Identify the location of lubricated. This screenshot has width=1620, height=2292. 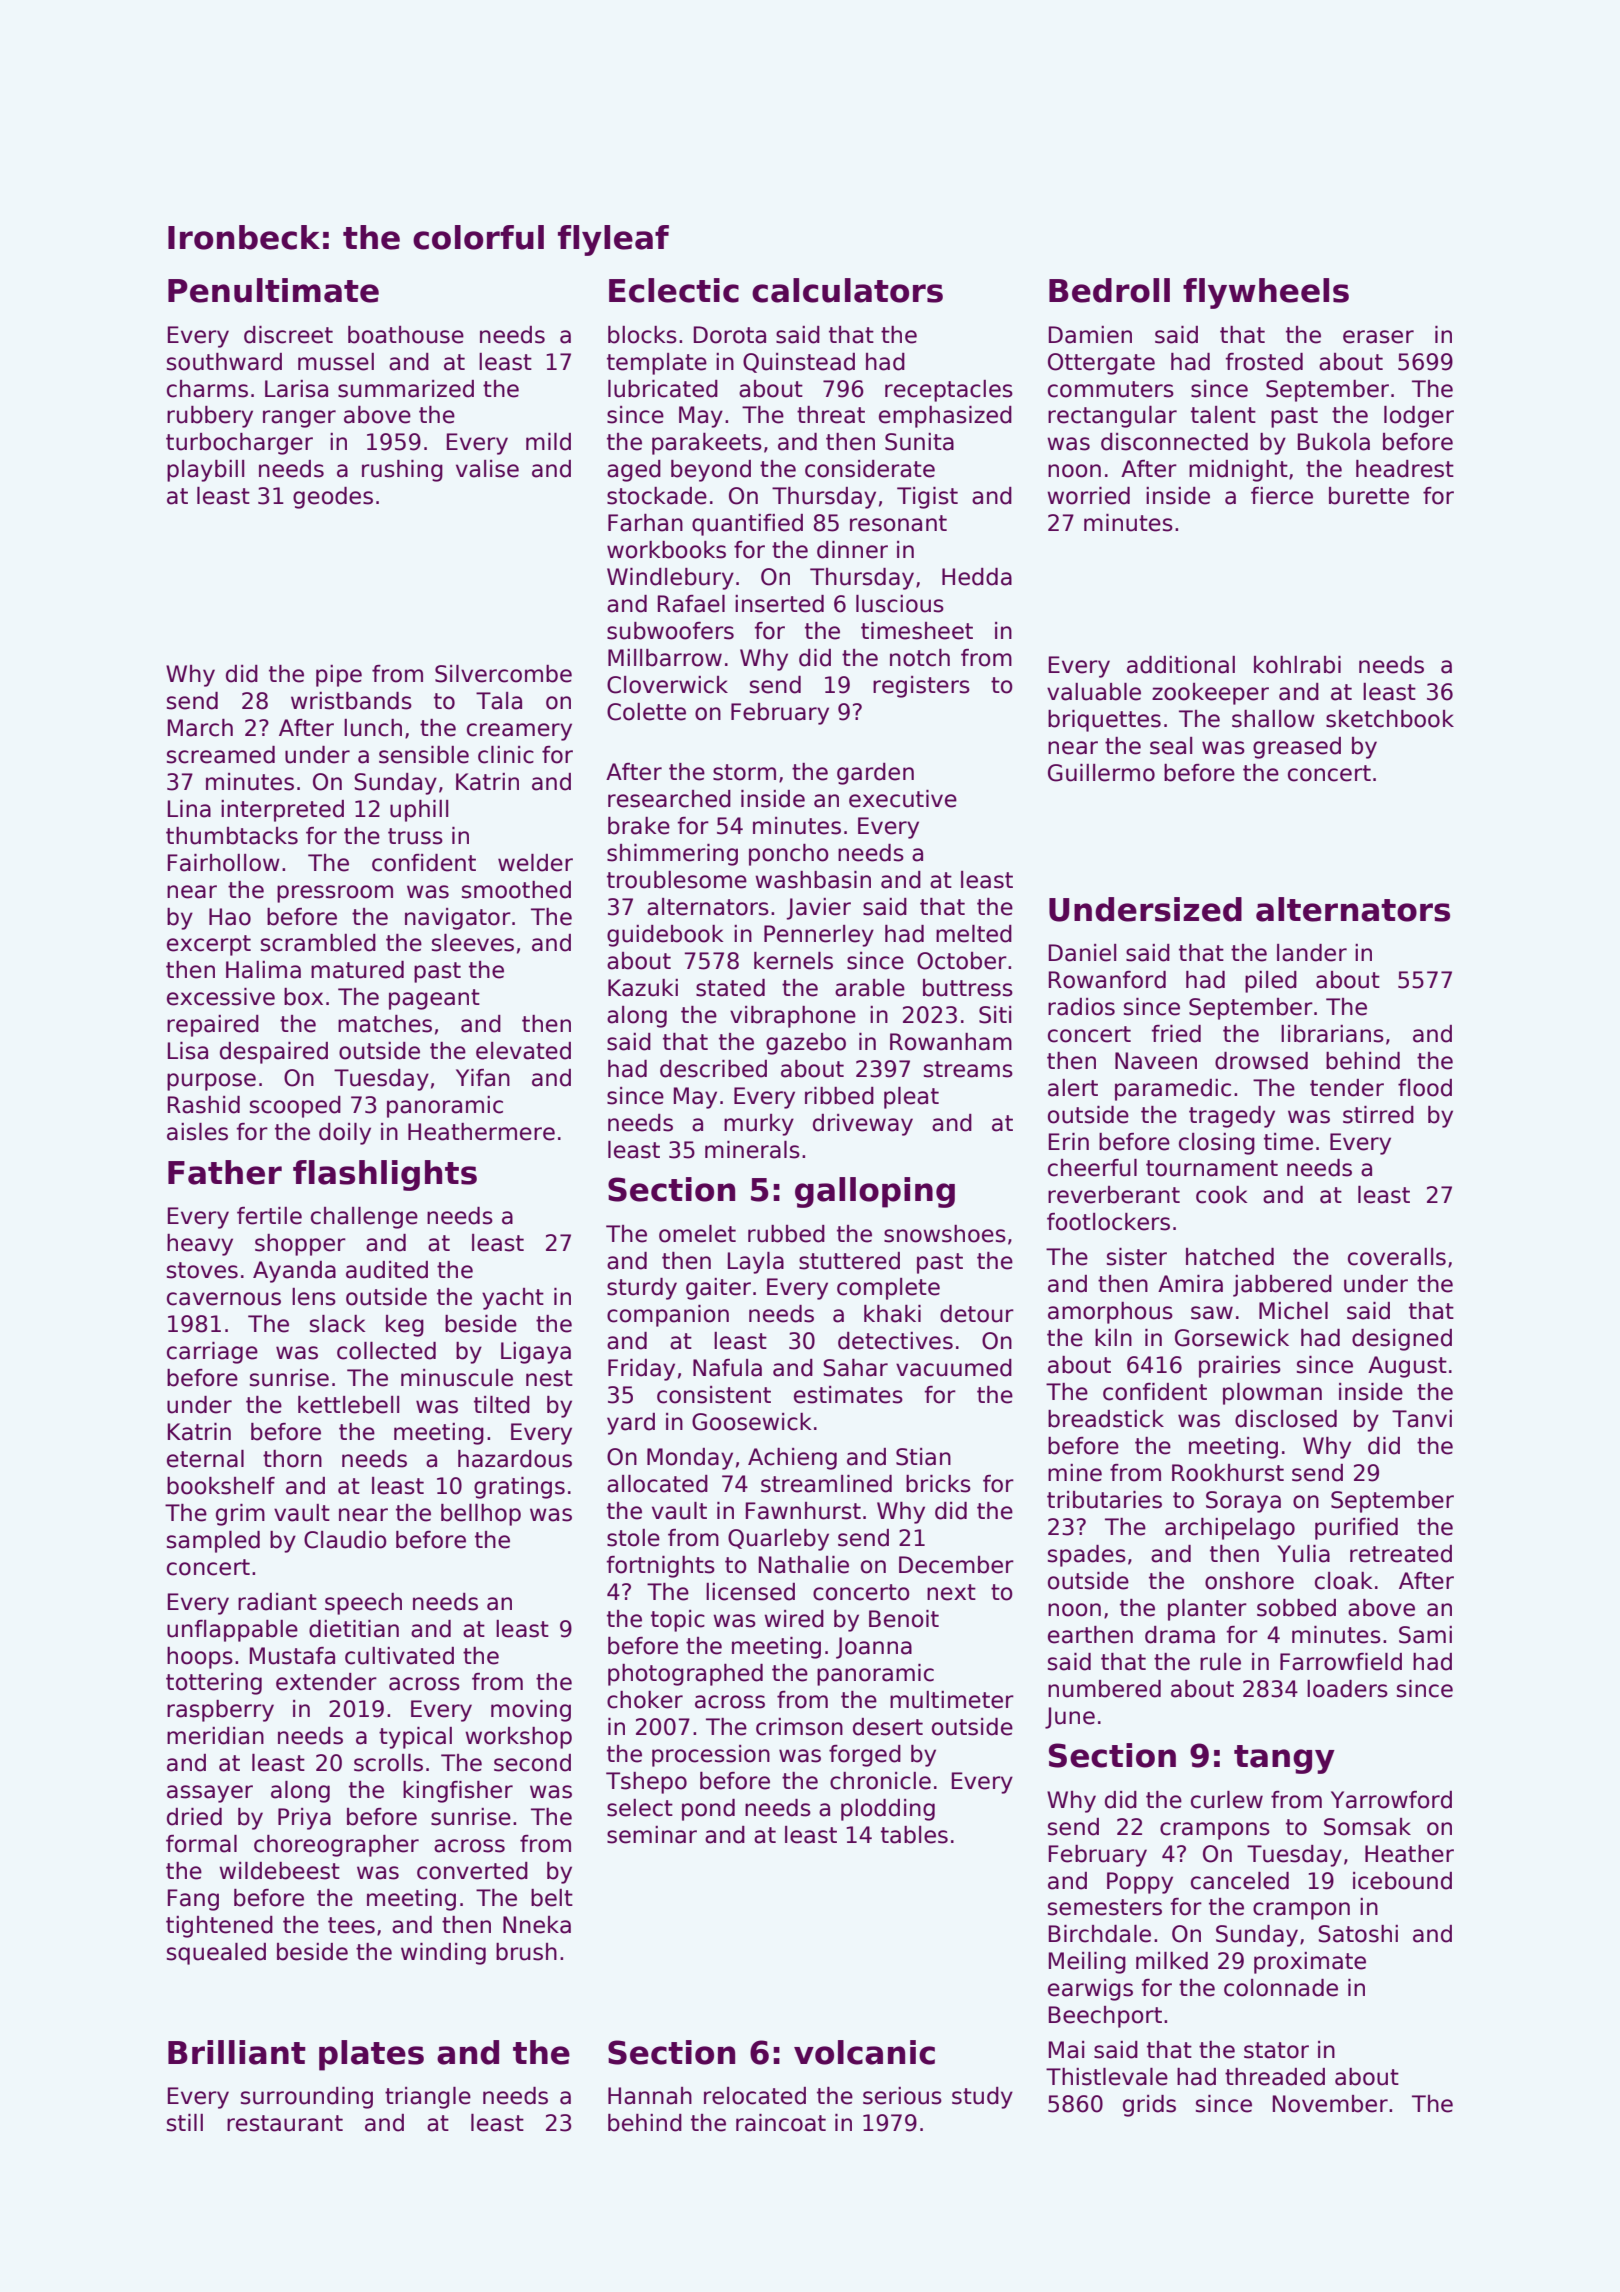
(663, 389).
